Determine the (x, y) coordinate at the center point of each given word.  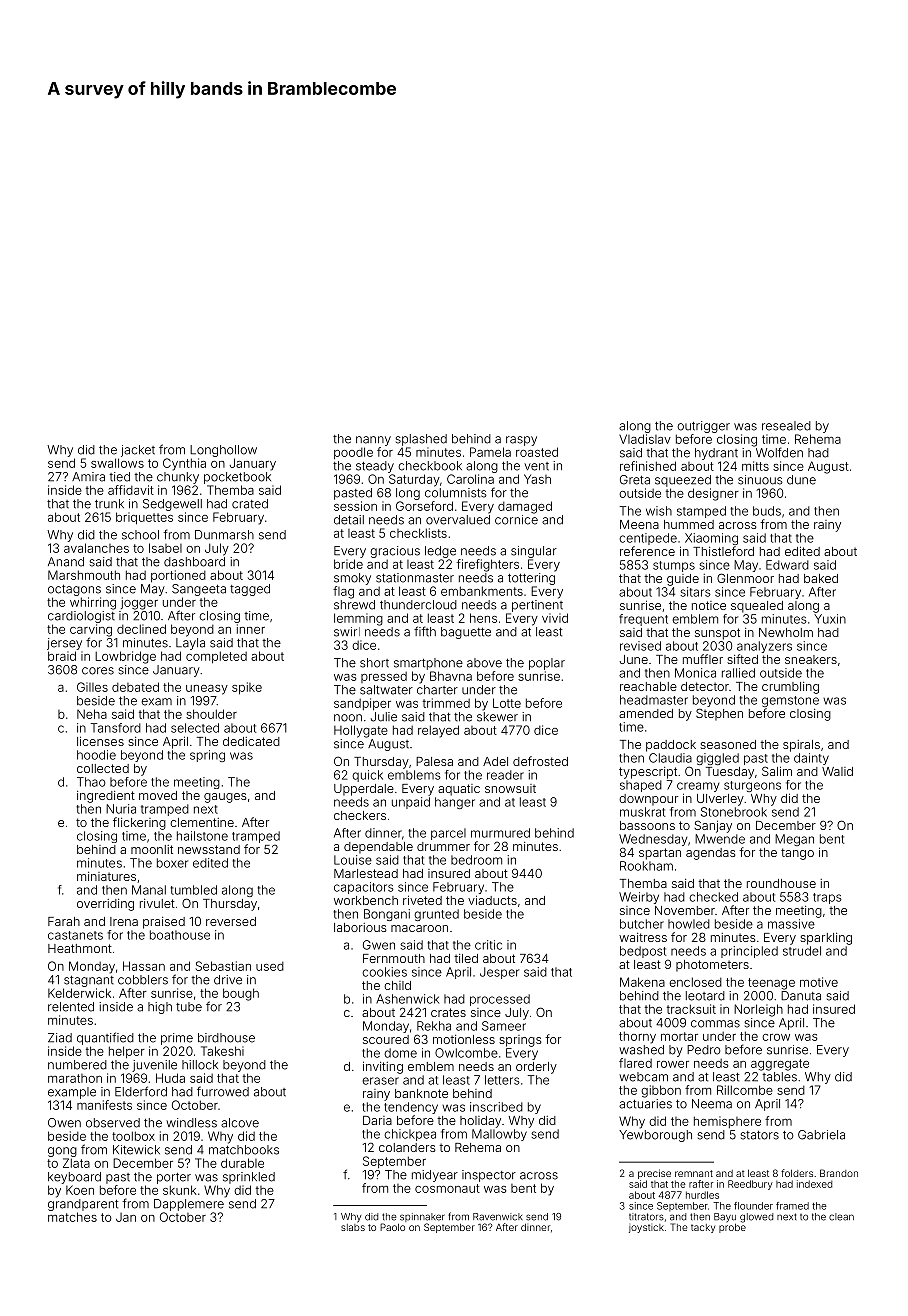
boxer (172, 863)
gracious (395, 552)
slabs (353, 1227)
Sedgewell (172, 505)
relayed (438, 731)
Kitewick (136, 1150)
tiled (466, 958)
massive (791, 924)
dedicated (251, 741)
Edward (787, 565)
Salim (777, 771)
